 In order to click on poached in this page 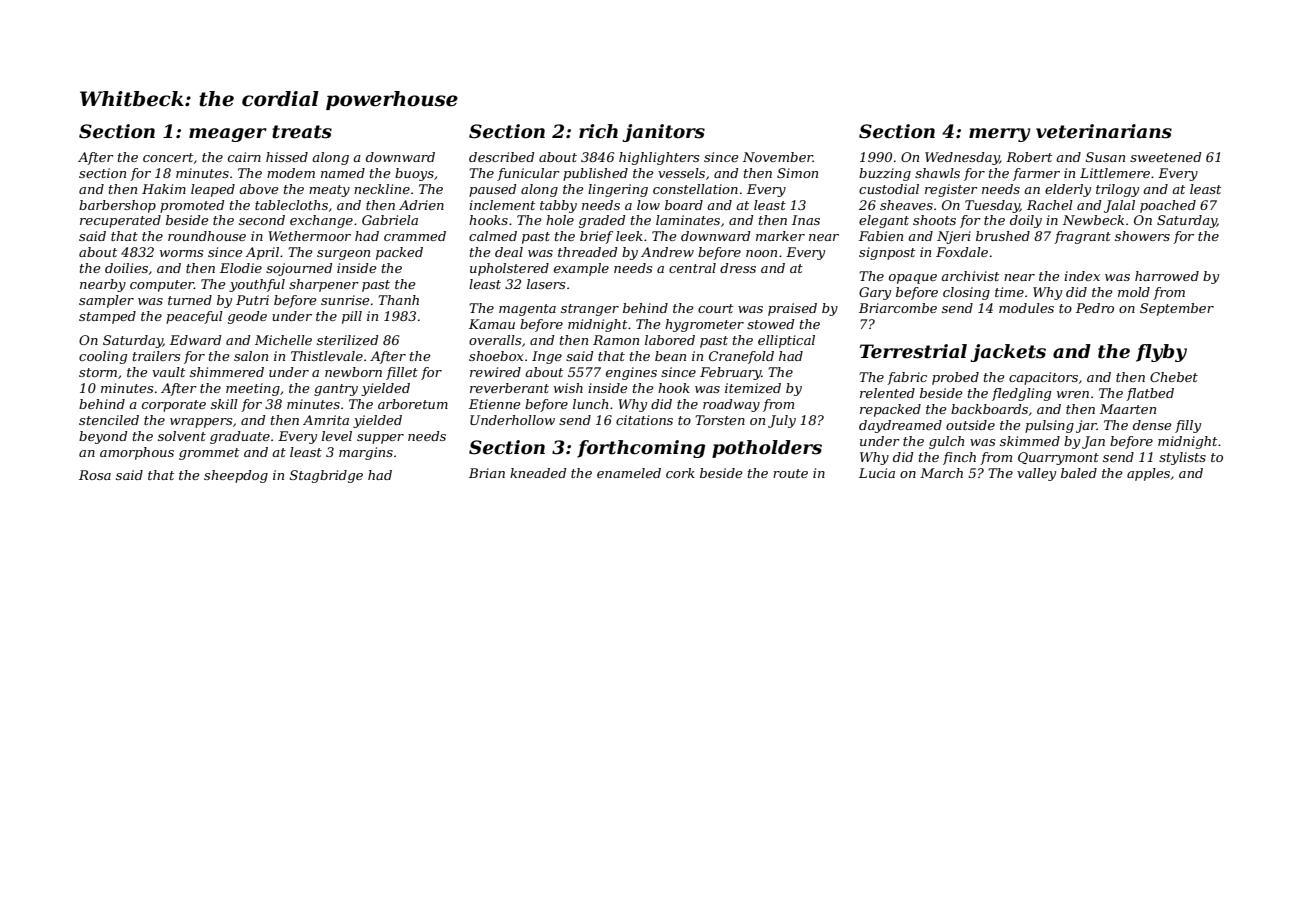, I will do `click(1168, 206)`.
